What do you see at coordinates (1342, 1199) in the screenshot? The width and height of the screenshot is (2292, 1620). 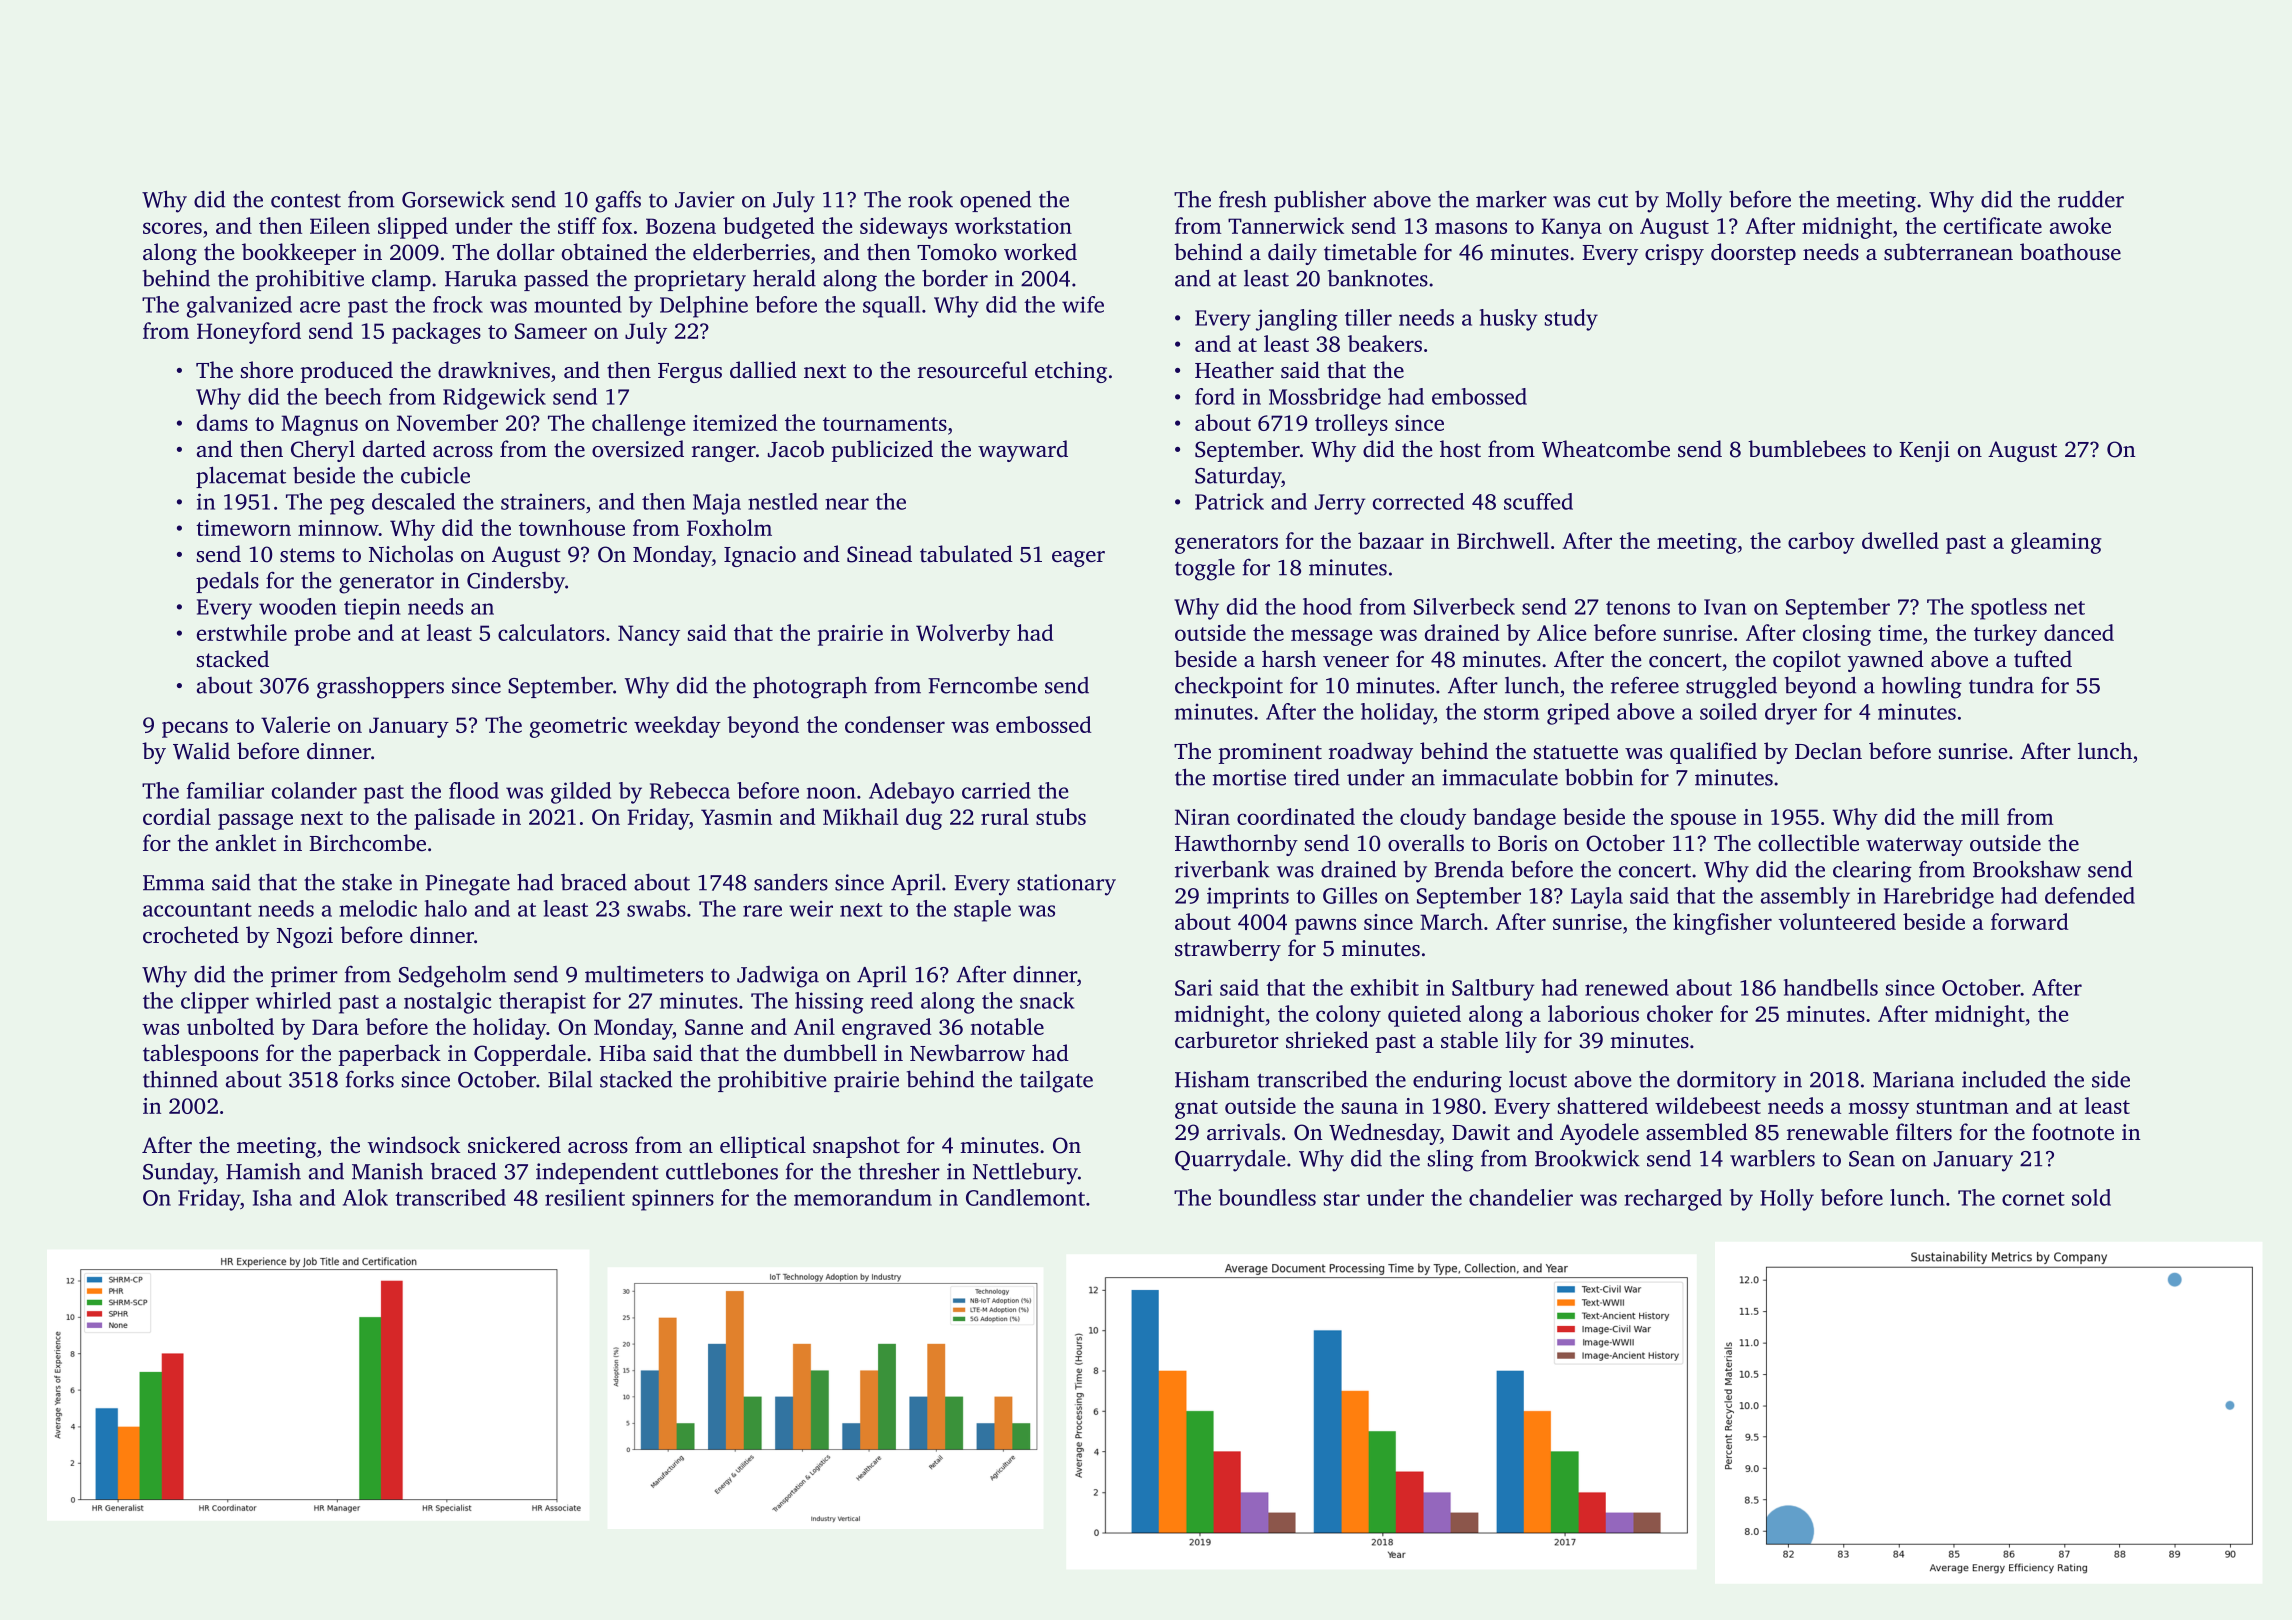 I see `star` at bounding box center [1342, 1199].
